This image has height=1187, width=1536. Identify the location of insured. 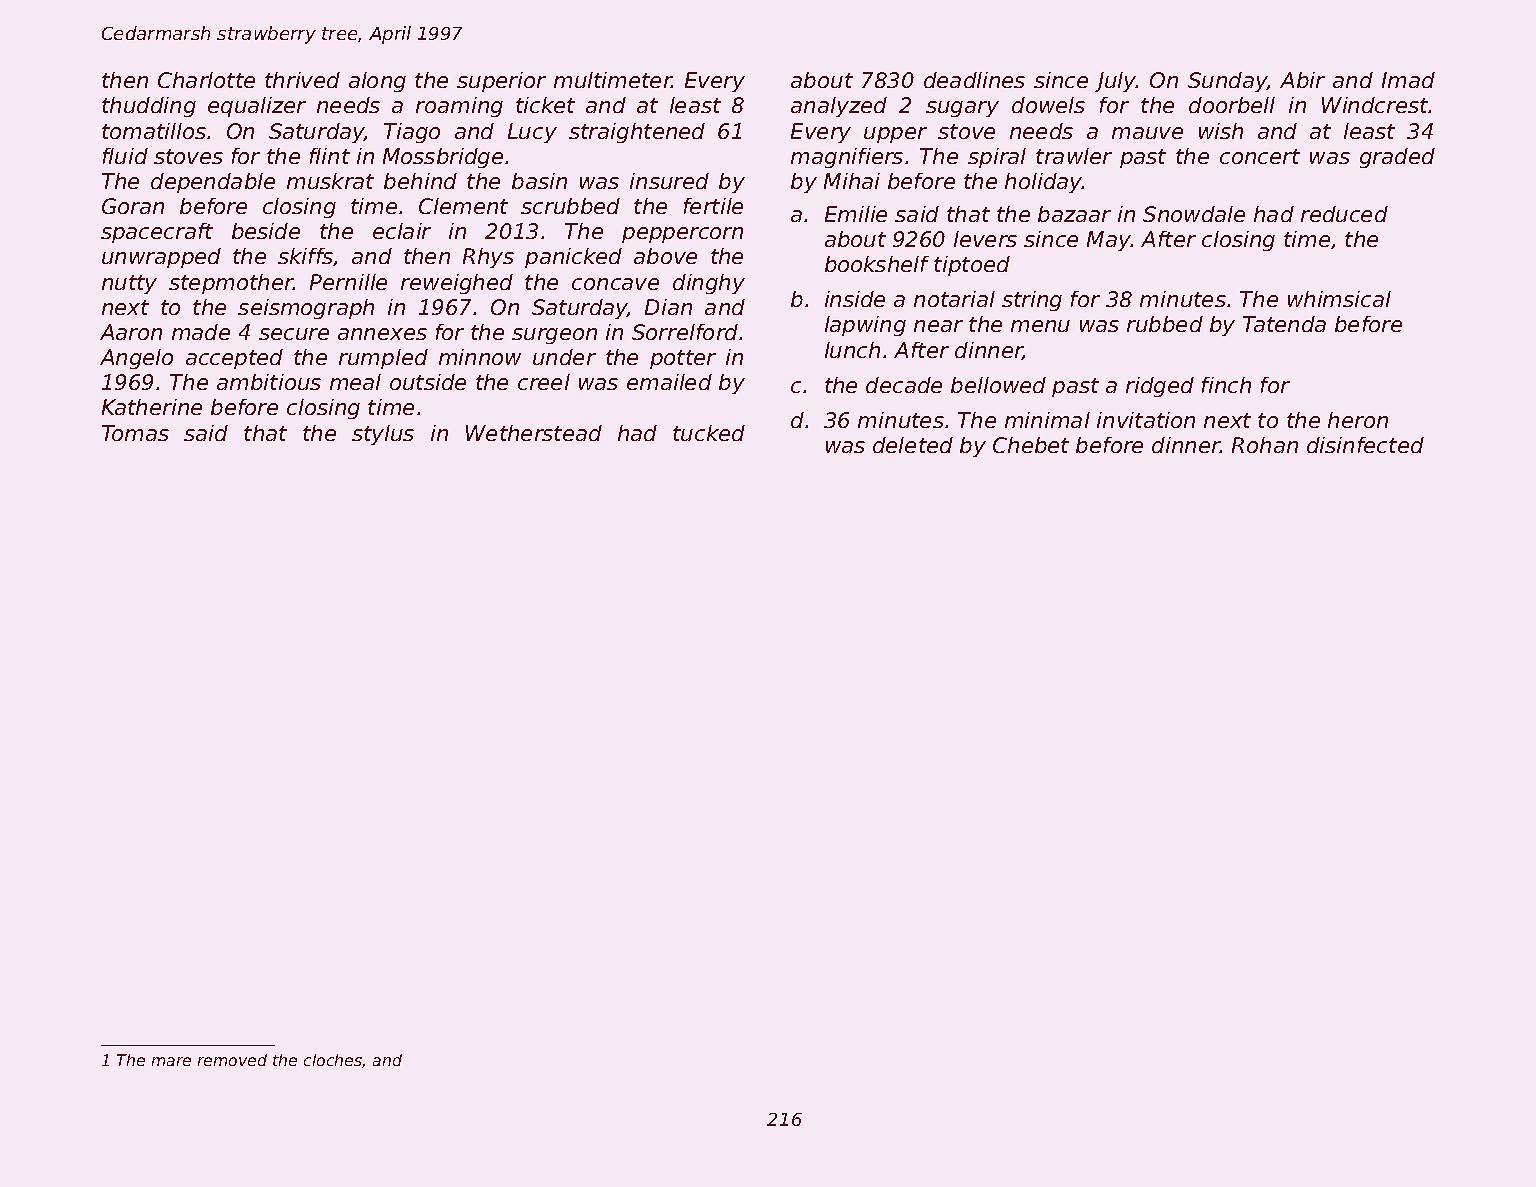
(669, 181).
